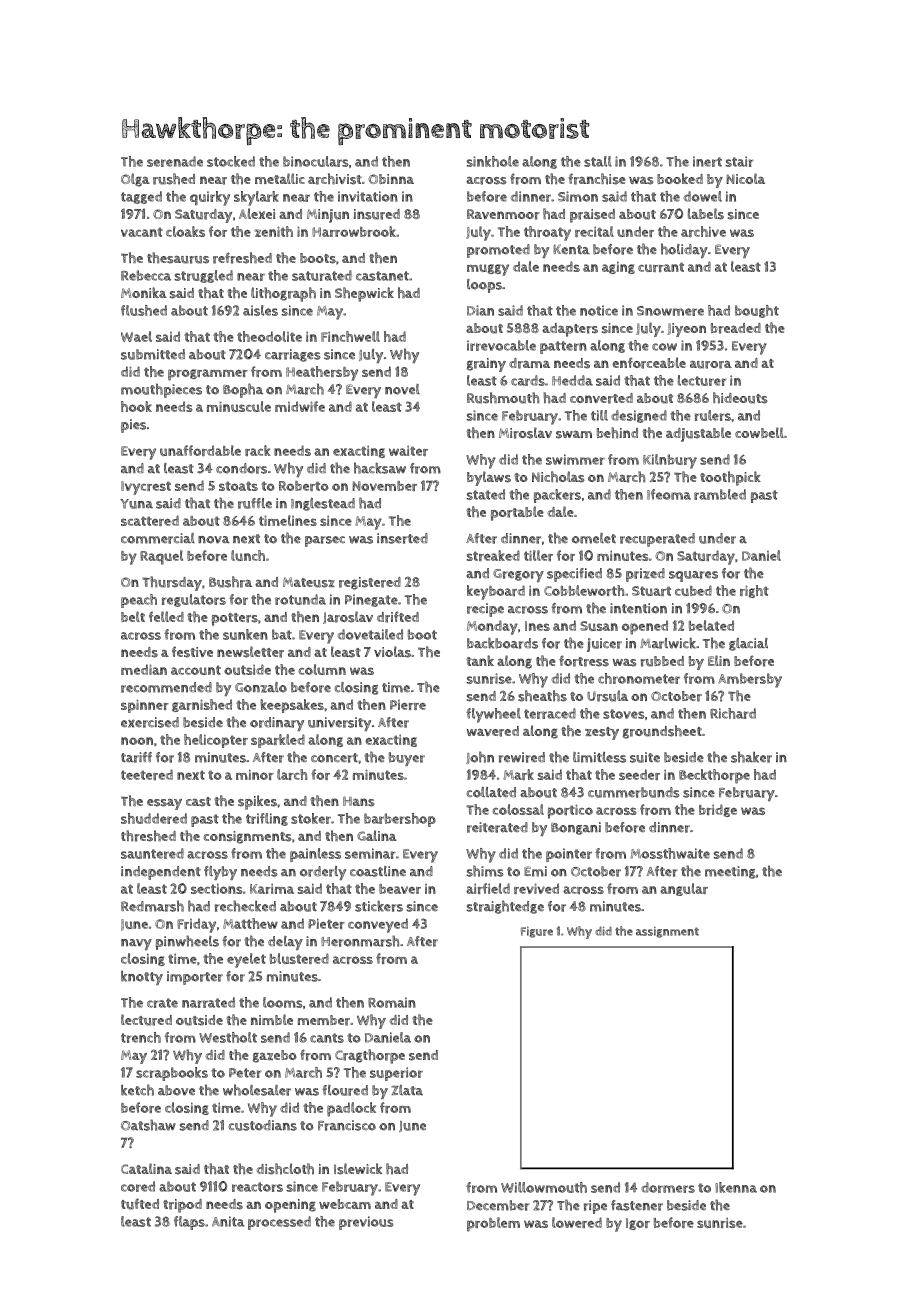 Image resolution: width=908 pixels, height=1316 pixels. I want to click on pies, so click(133, 426).
